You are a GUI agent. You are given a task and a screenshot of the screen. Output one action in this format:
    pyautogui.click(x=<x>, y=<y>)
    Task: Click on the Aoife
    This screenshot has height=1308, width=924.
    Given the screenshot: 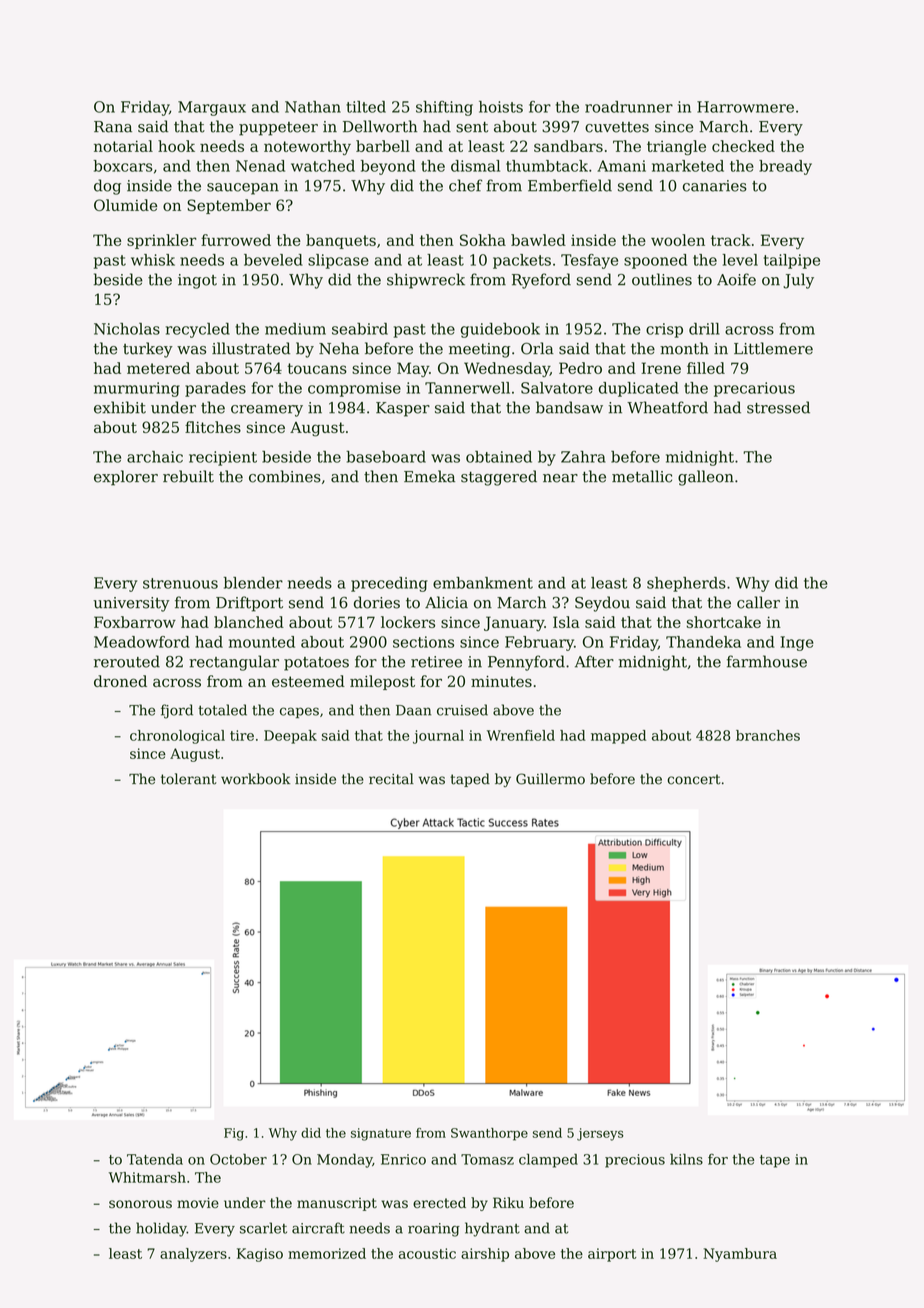 What is the action you would take?
    pyautogui.click(x=736, y=279)
